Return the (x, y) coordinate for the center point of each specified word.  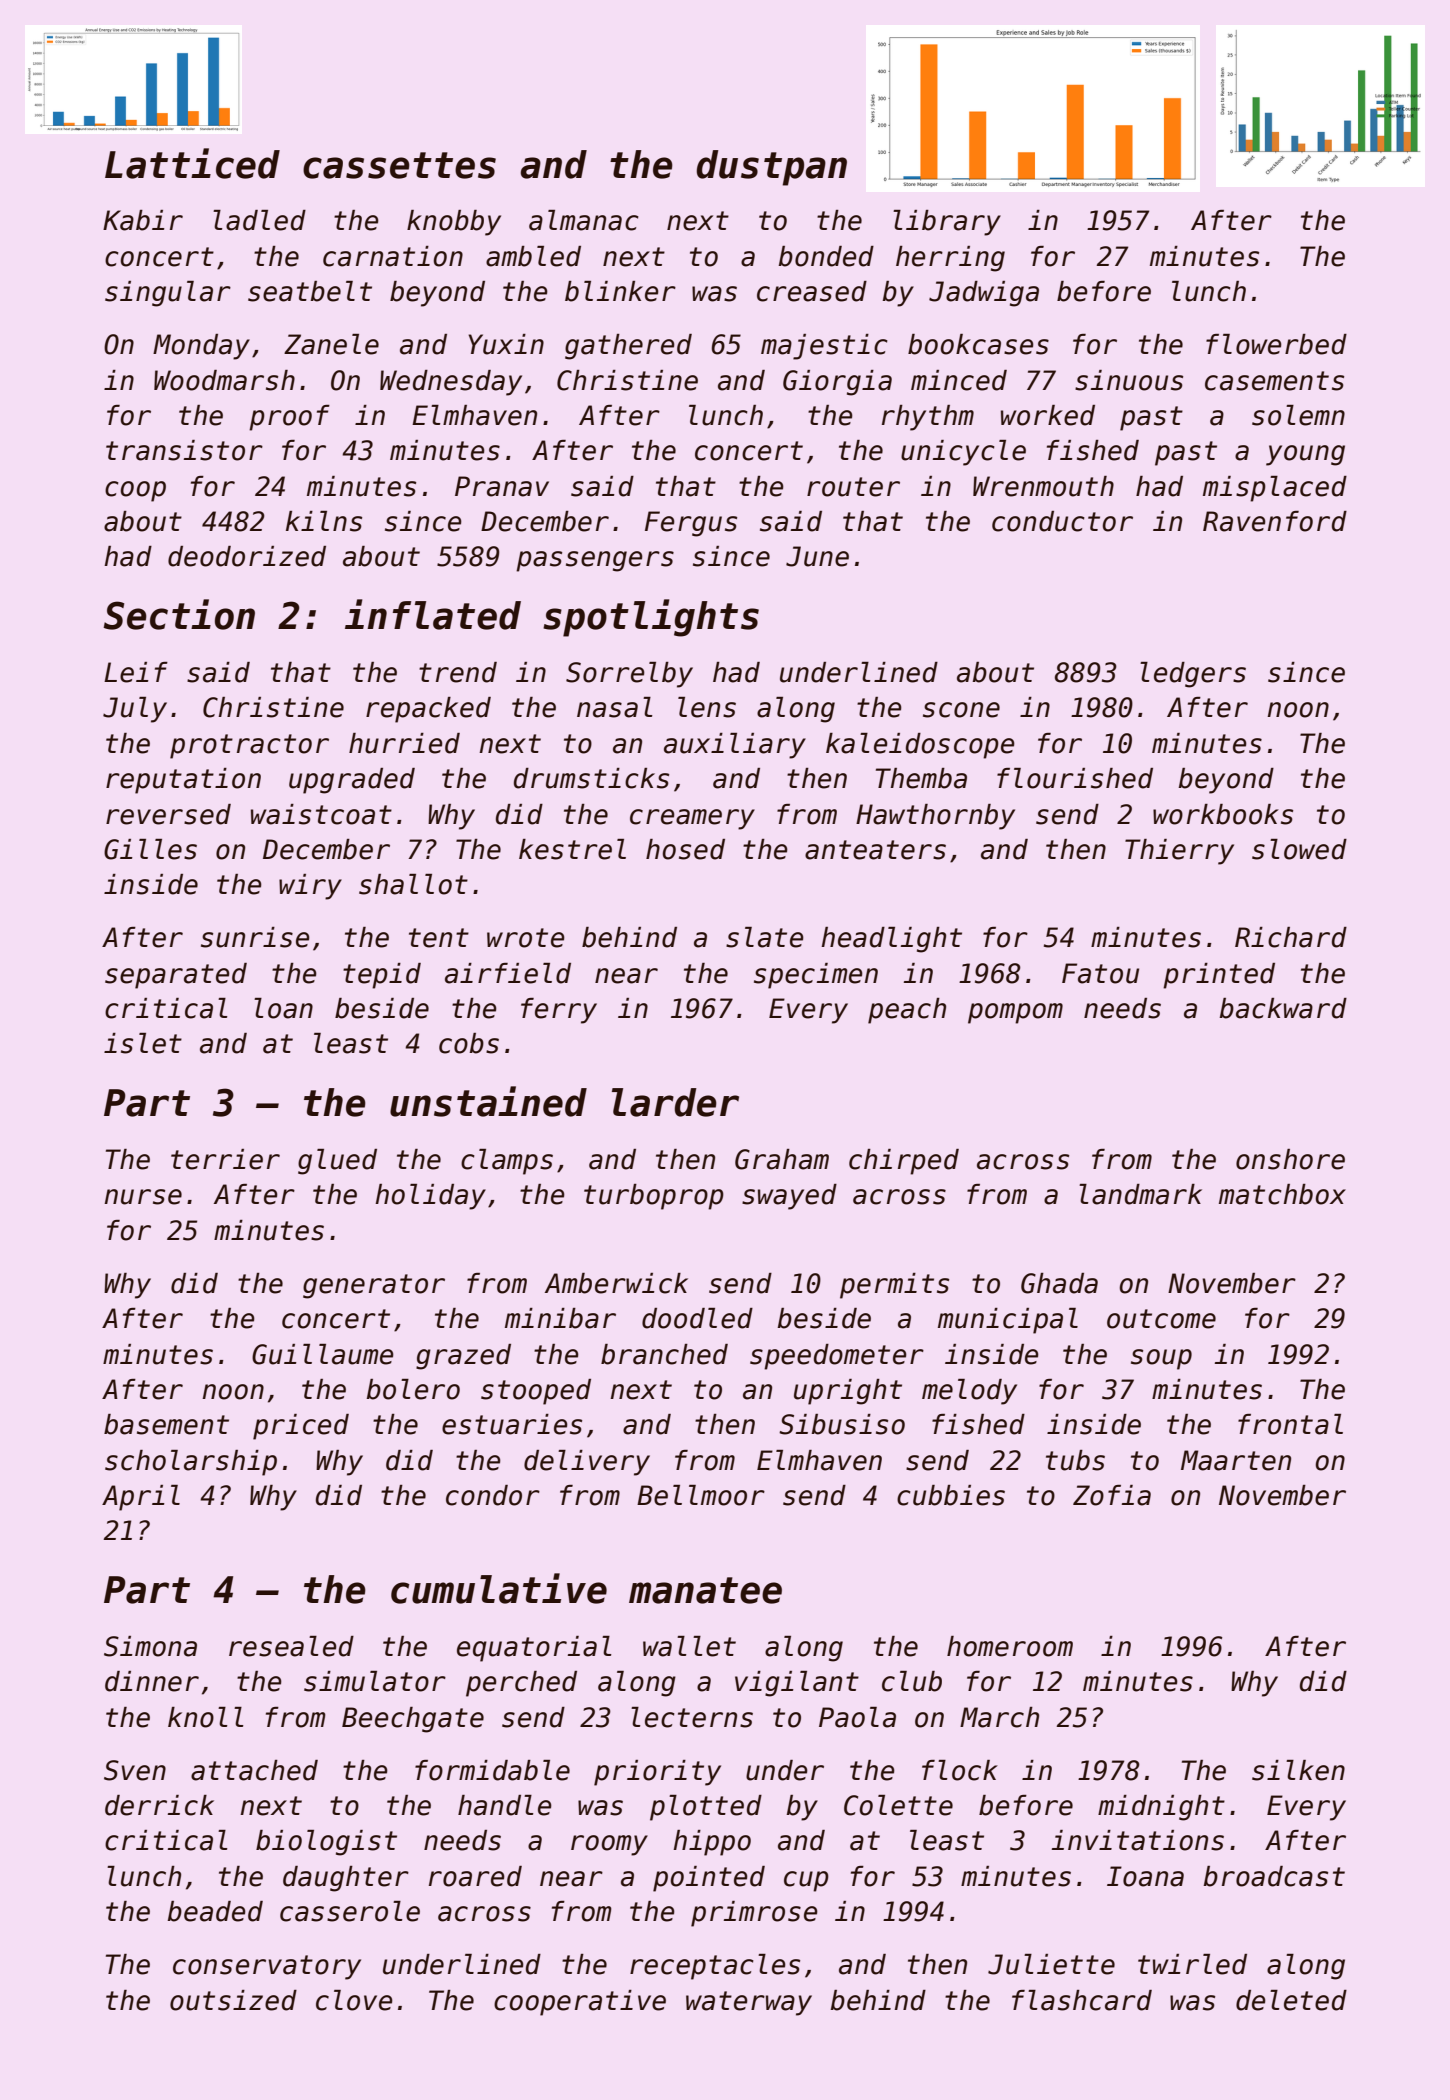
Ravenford (1275, 521)
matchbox (1282, 1194)
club (912, 1681)
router (853, 487)
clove (354, 2000)
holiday (430, 1197)
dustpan (771, 168)
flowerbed (1276, 344)
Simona (150, 1646)
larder (675, 1102)
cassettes (399, 165)
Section (179, 614)
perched (521, 1684)
